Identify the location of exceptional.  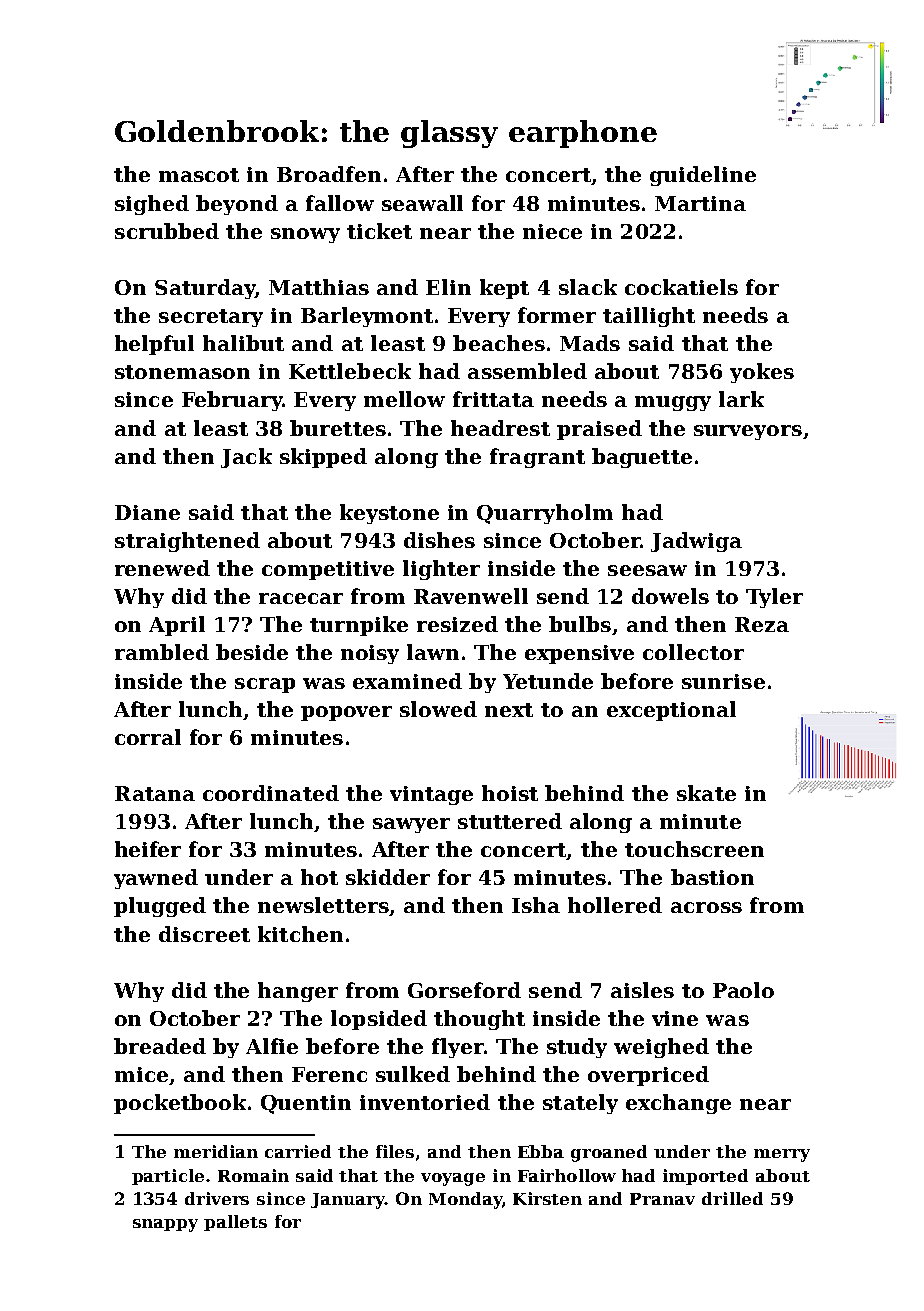
(671, 711).
